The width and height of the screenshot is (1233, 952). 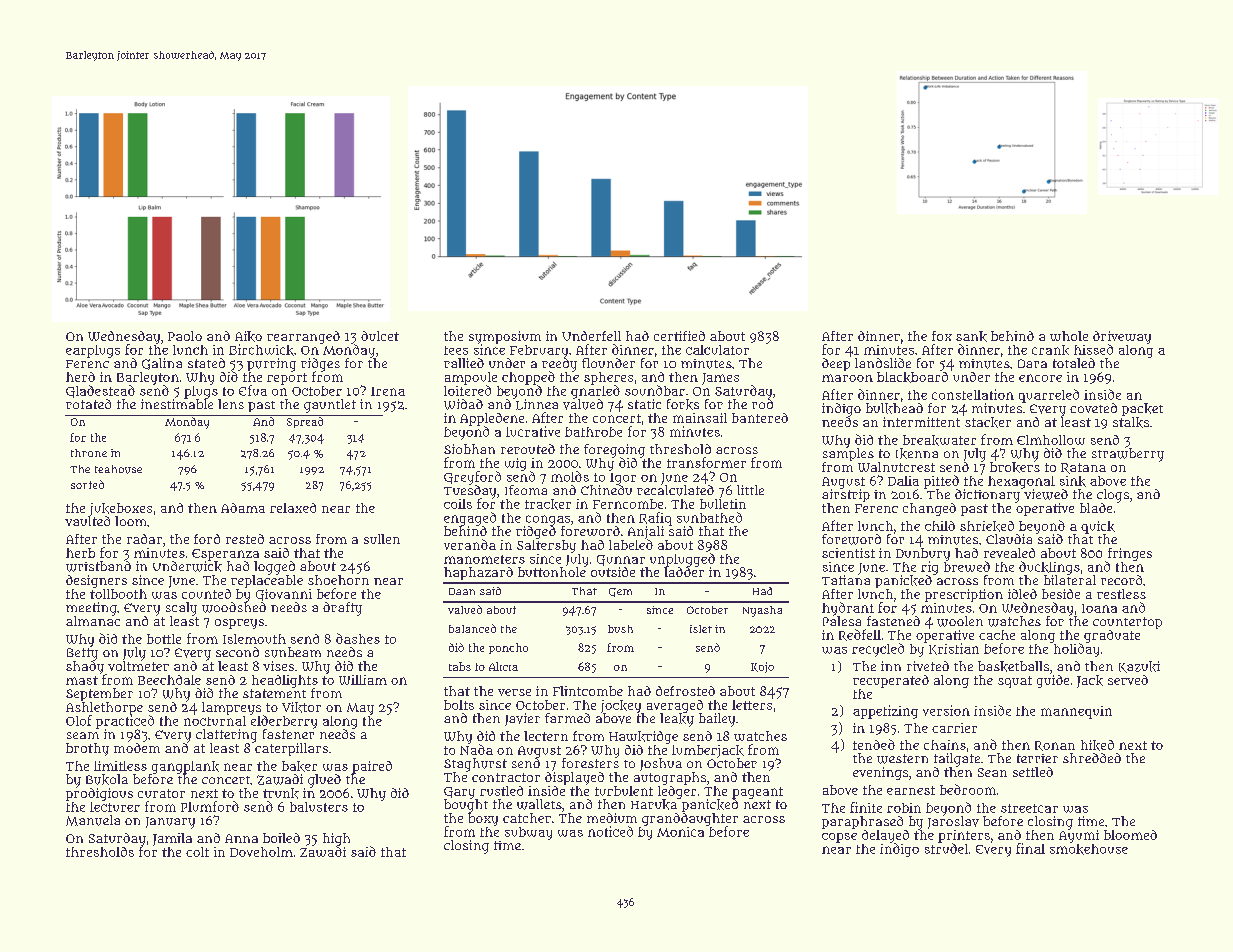 I want to click on bush, so click(x=620, y=629).
